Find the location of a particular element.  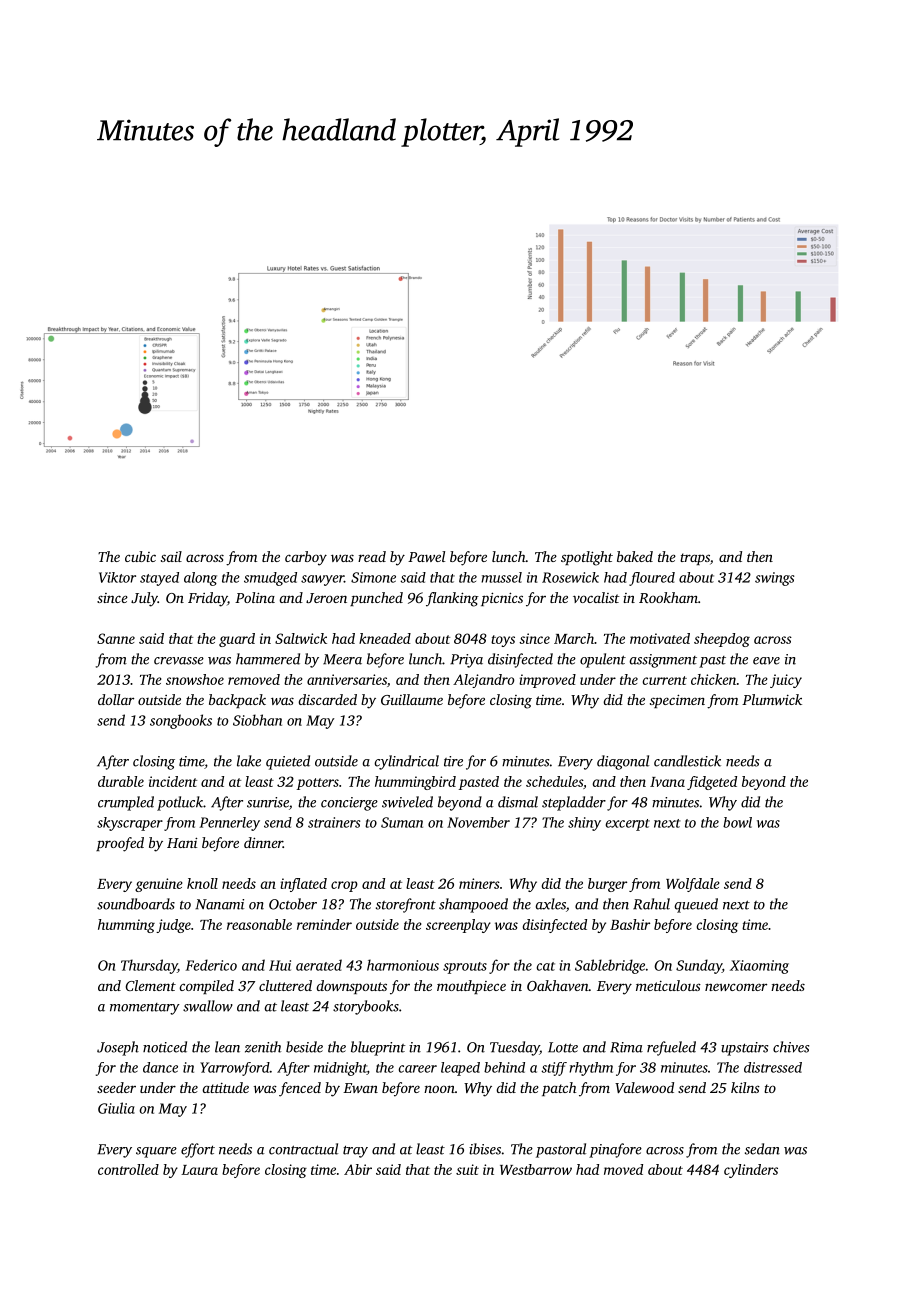

Ewan is located at coordinates (360, 1088).
